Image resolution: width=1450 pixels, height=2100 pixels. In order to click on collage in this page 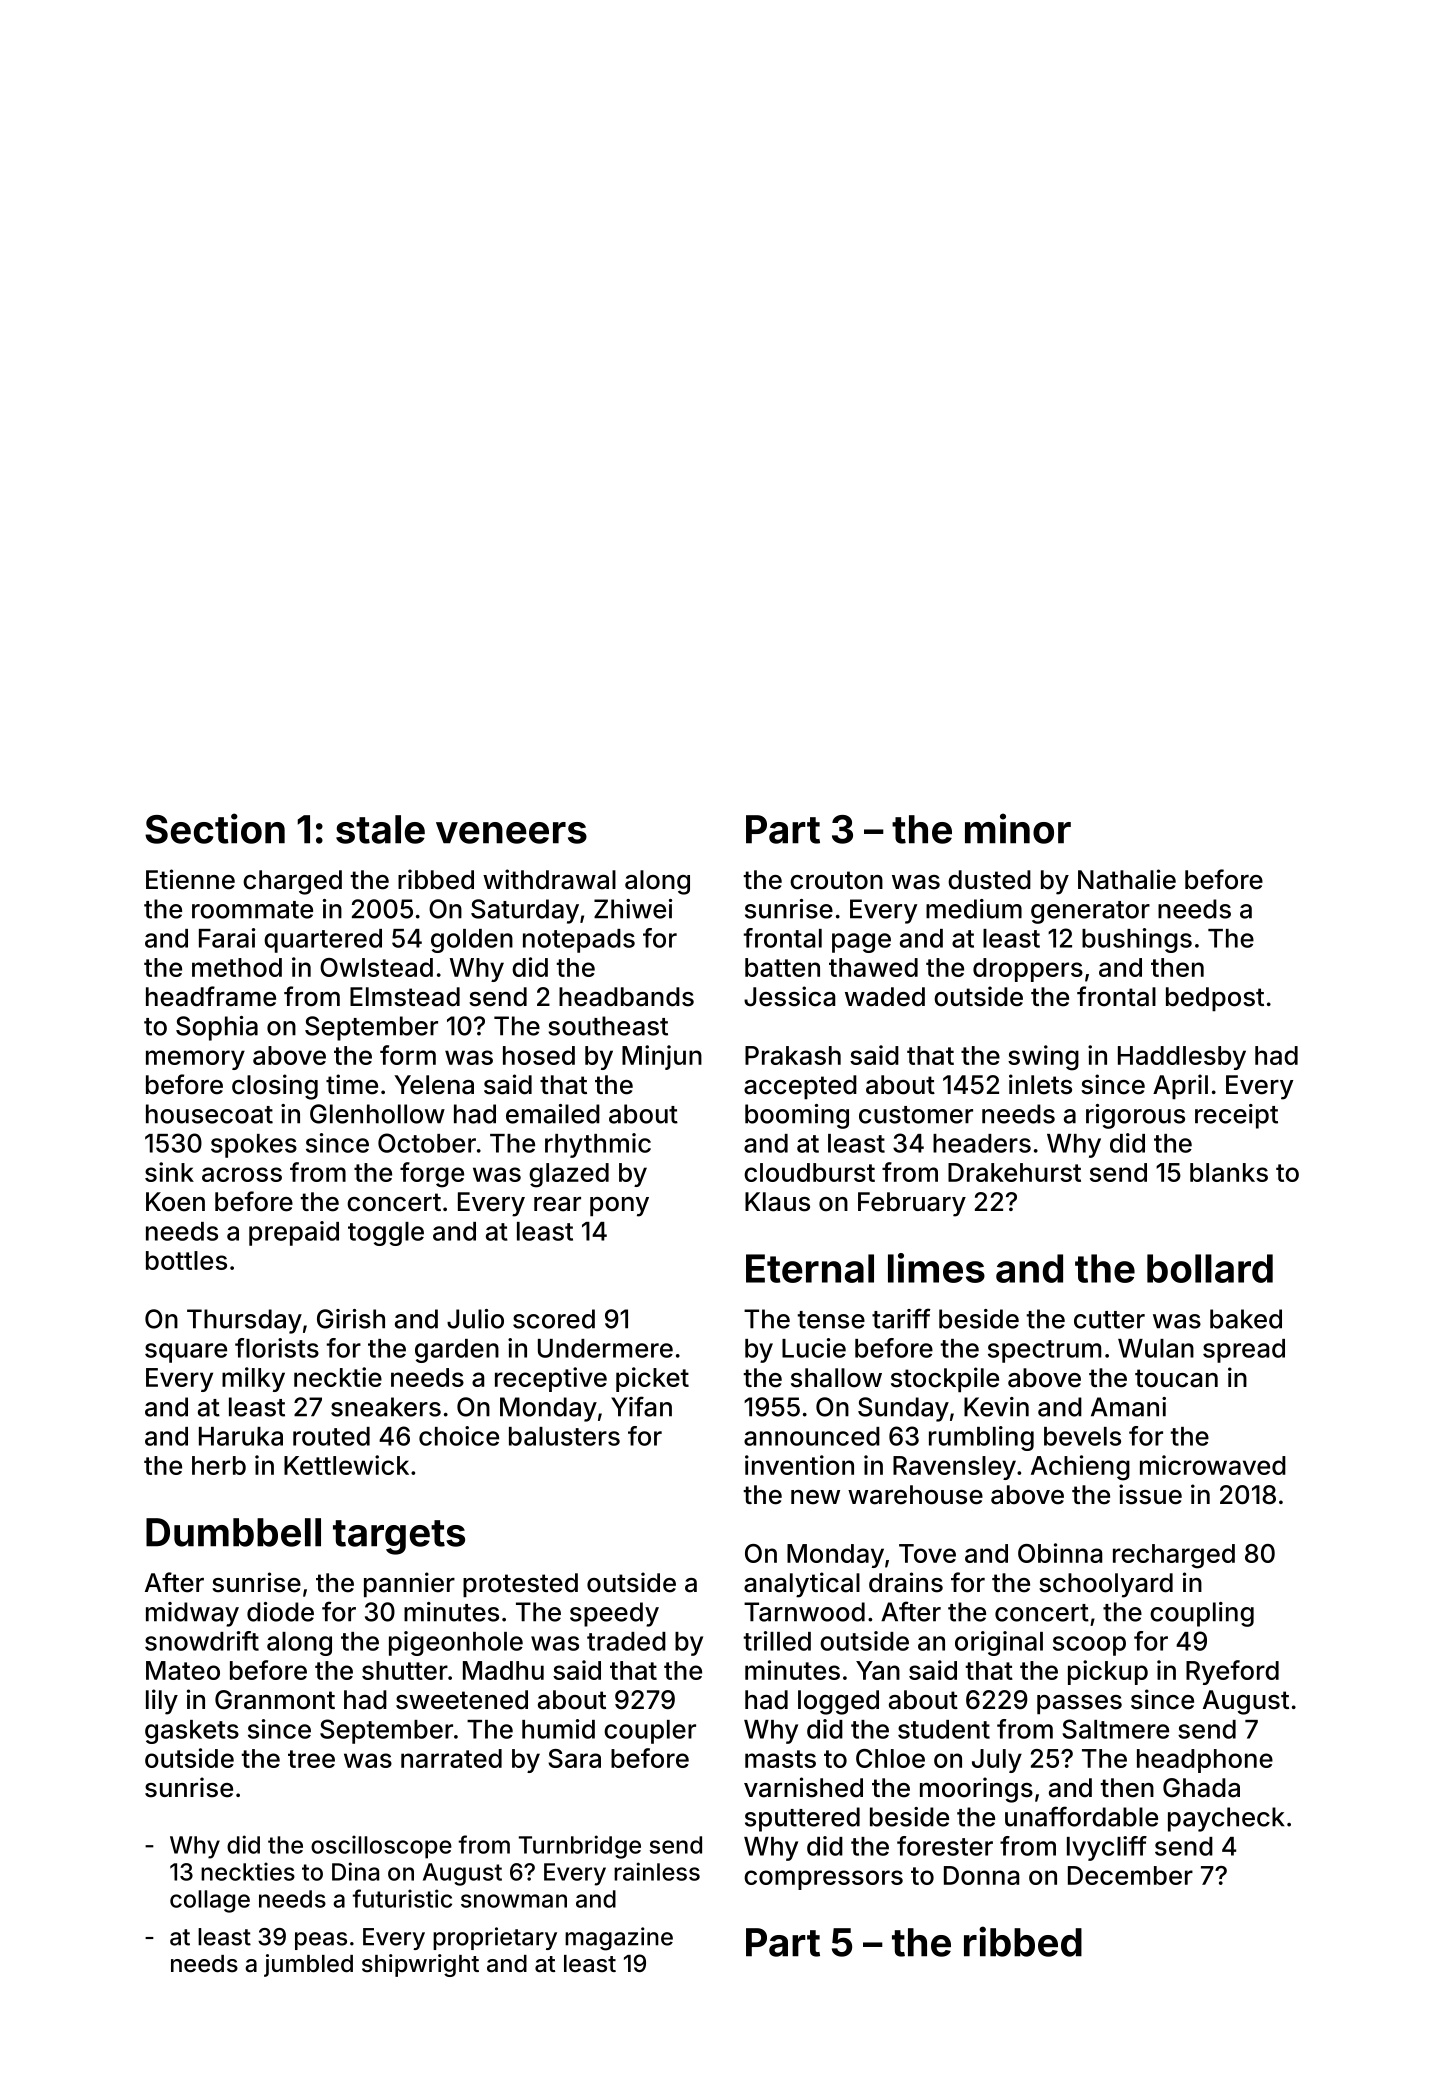, I will do `click(210, 1901)`.
